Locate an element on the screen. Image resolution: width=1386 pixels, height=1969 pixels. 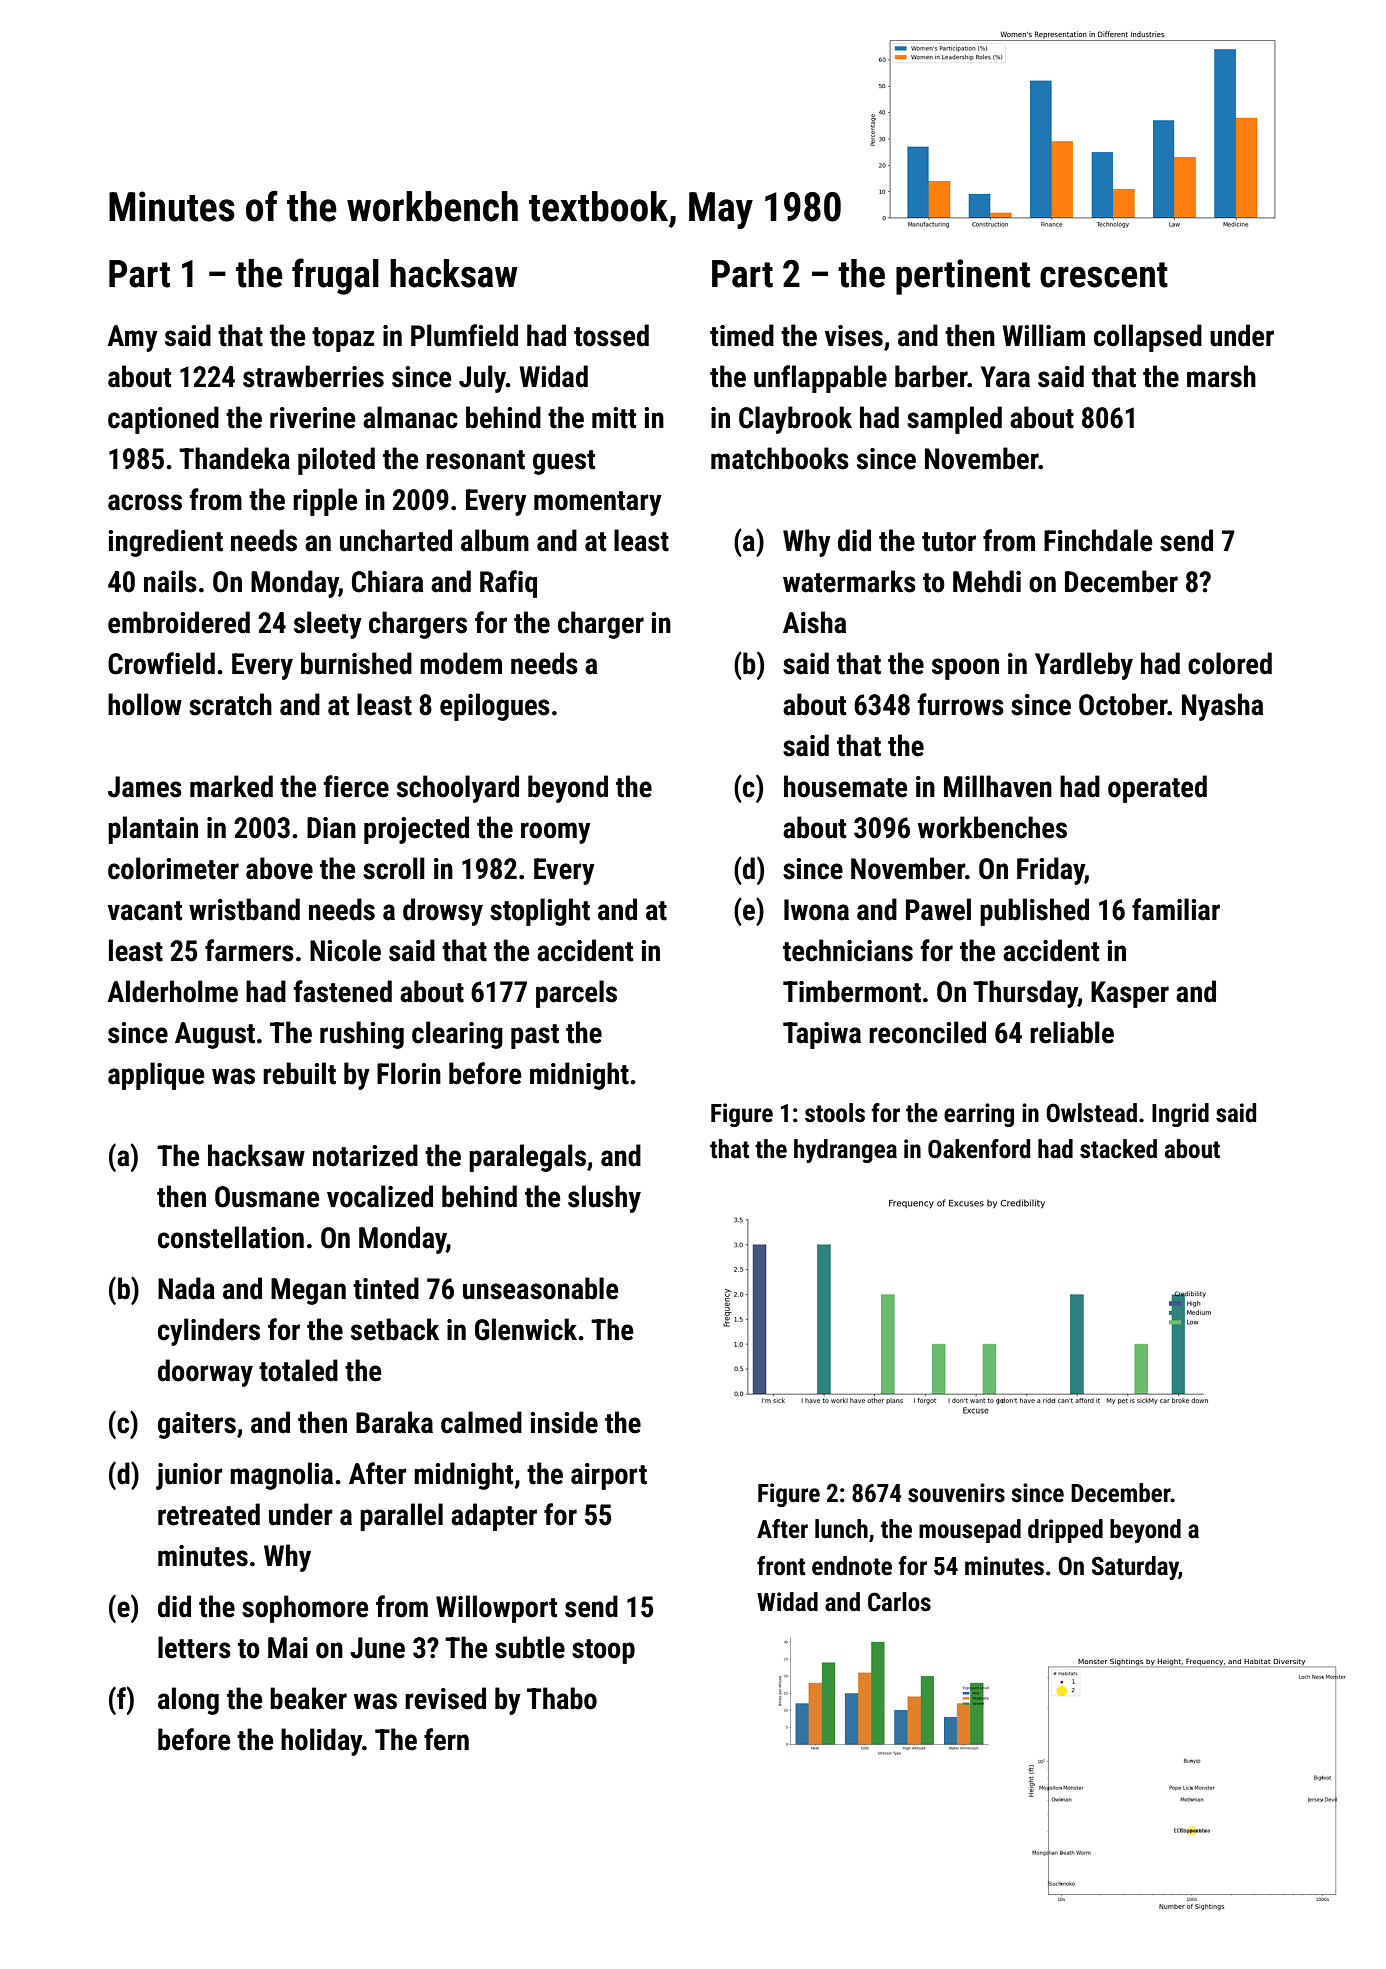
Ingrid is located at coordinates (1180, 1115).
